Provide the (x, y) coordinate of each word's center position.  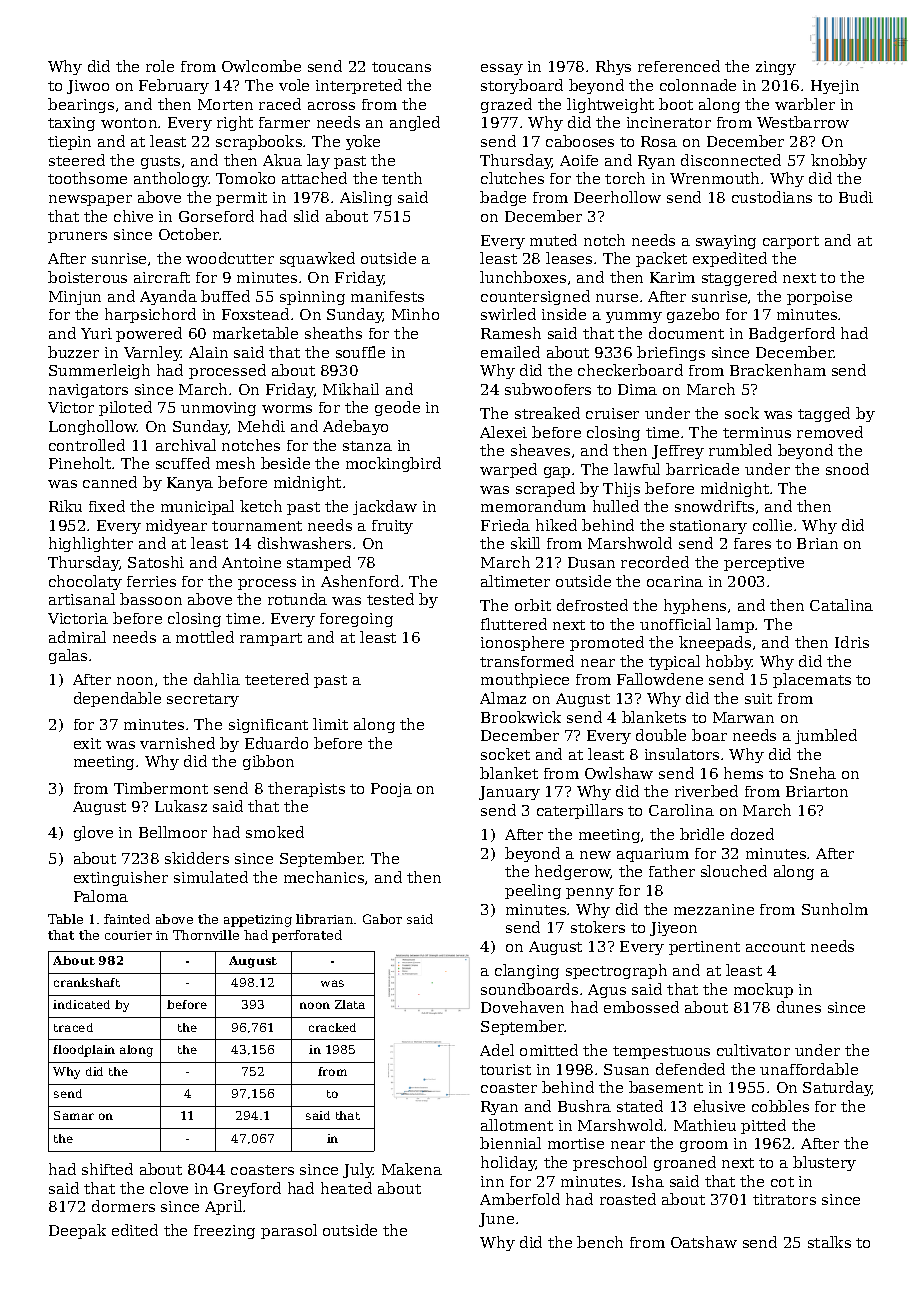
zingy (776, 68)
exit (87, 743)
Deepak (77, 1231)
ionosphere (522, 643)
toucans (401, 67)
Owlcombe (261, 66)
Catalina (841, 605)
